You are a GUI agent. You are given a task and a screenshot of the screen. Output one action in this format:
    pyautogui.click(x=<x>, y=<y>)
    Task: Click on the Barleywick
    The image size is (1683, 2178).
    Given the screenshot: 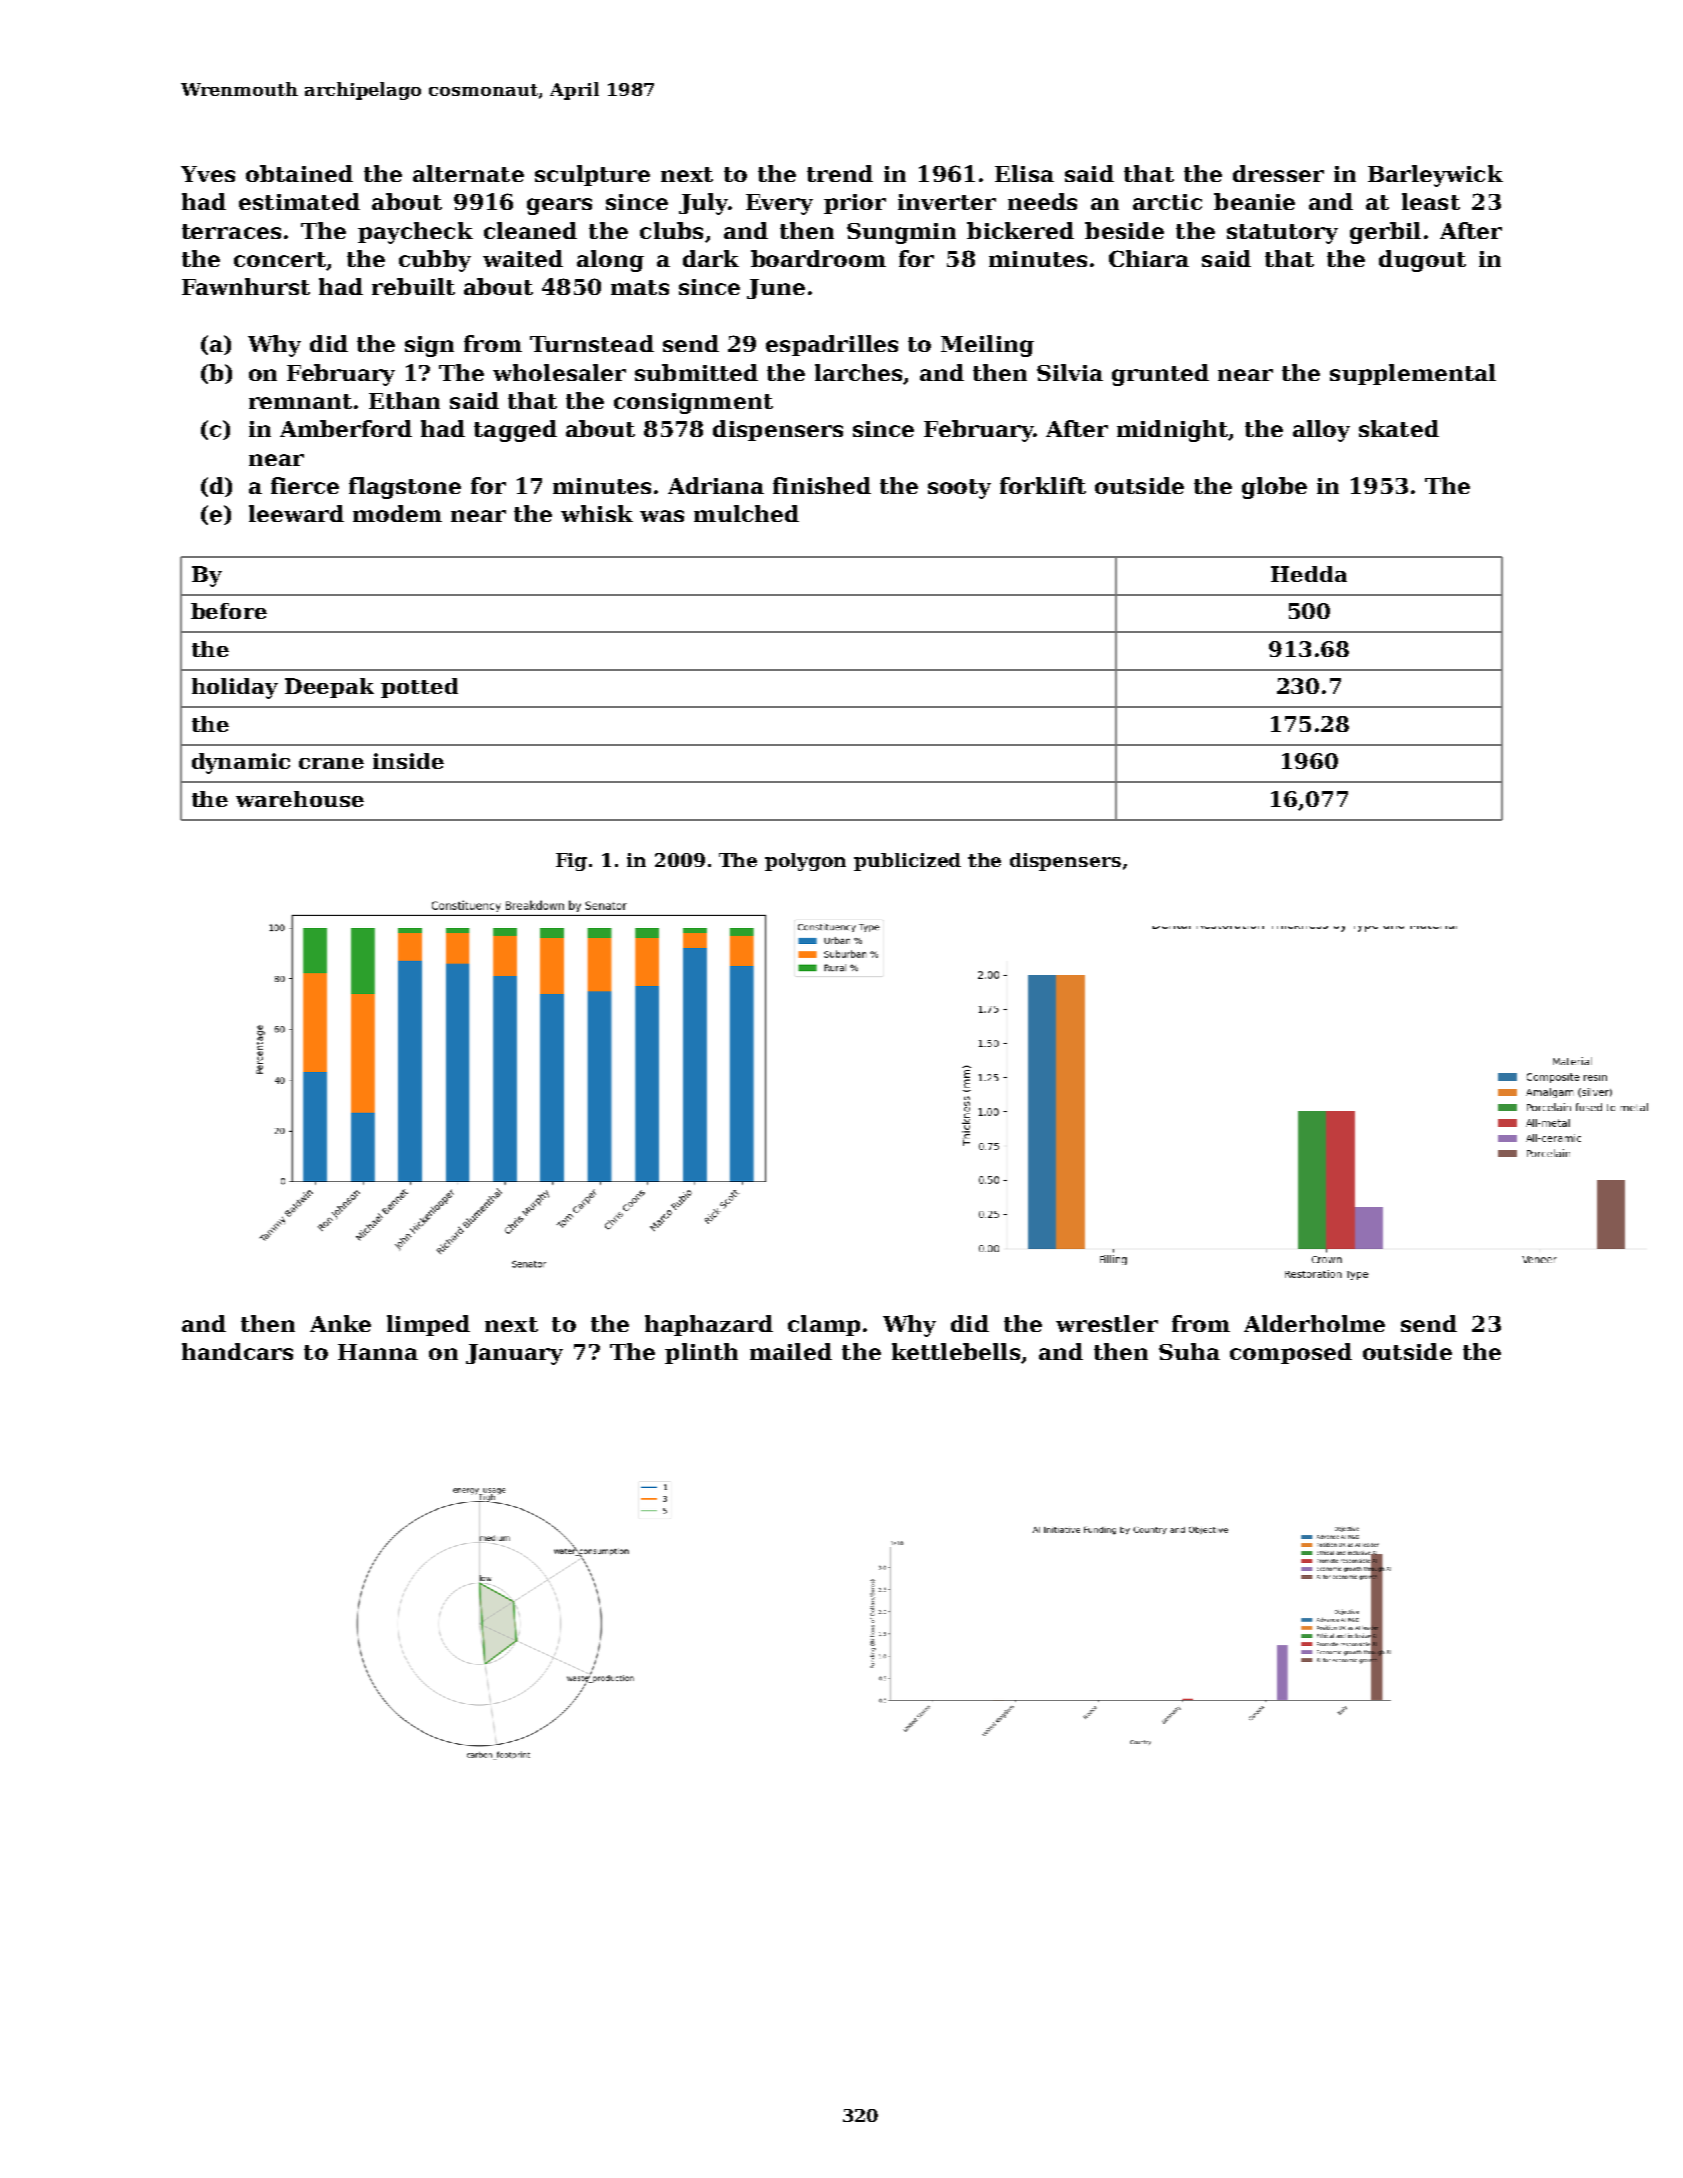 What is the action you would take?
    pyautogui.click(x=1435, y=176)
